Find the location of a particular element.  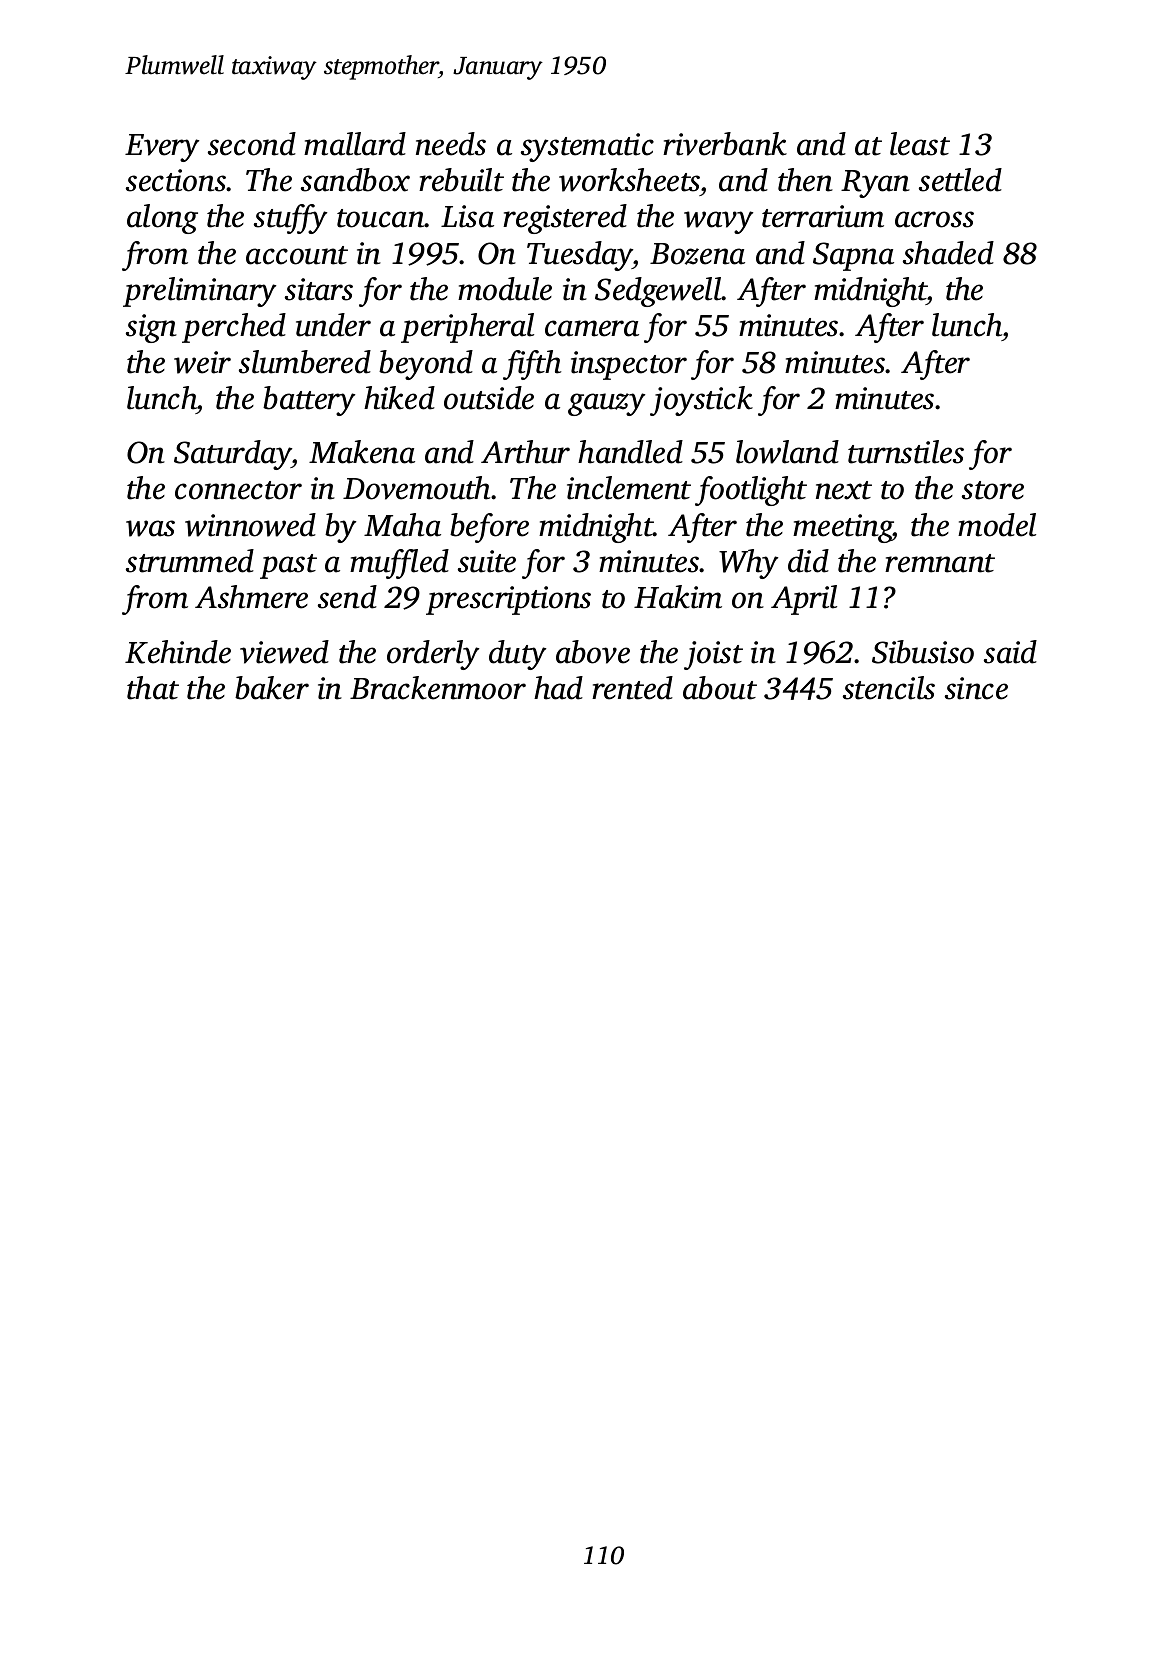

April is located at coordinates (804, 600).
